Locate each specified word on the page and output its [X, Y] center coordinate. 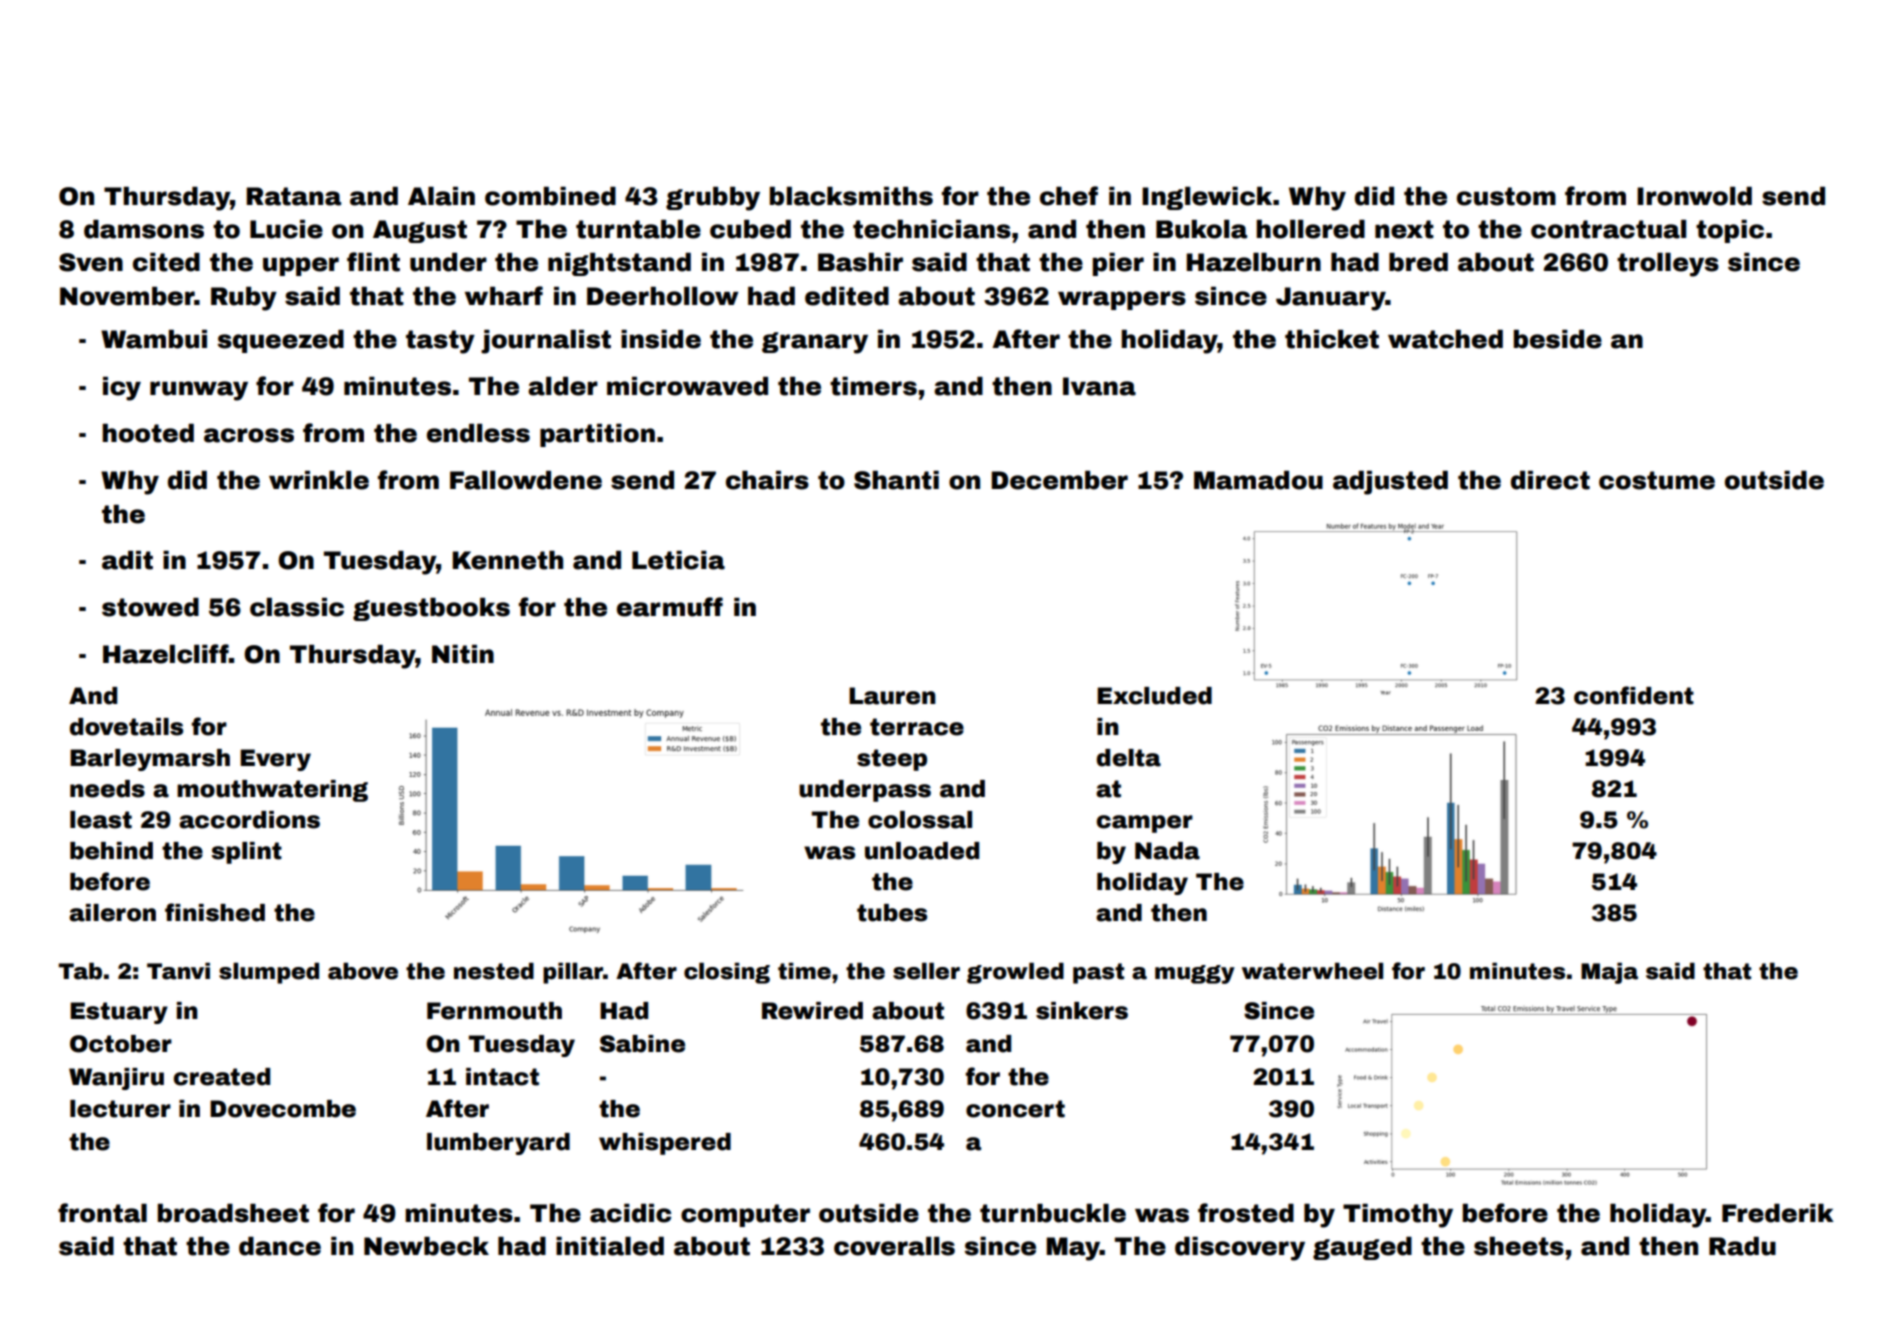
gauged [1362, 1248]
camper [1145, 824]
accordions [249, 820]
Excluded [1154, 696]
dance [280, 1246]
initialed [610, 1246]
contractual [1608, 229]
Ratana [293, 196]
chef [1069, 196]
